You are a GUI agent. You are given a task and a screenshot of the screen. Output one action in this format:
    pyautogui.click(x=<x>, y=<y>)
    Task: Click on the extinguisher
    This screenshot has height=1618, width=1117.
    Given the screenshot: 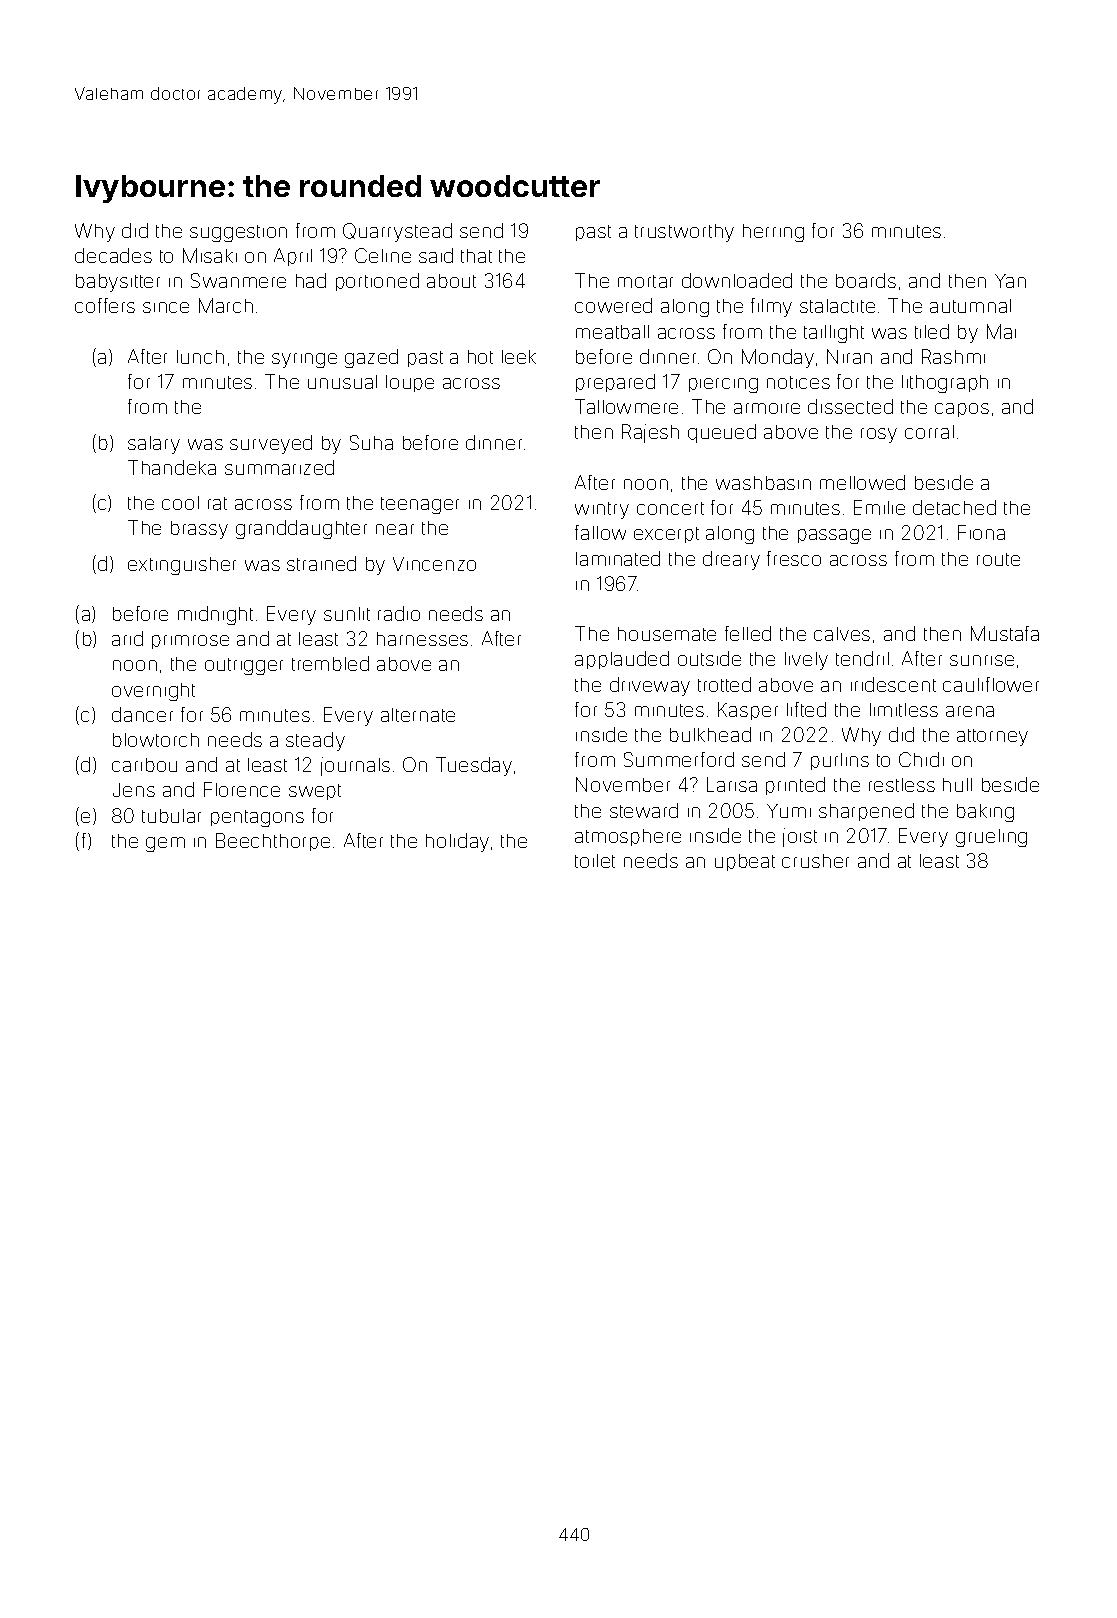 What is the action you would take?
    pyautogui.click(x=182, y=566)
